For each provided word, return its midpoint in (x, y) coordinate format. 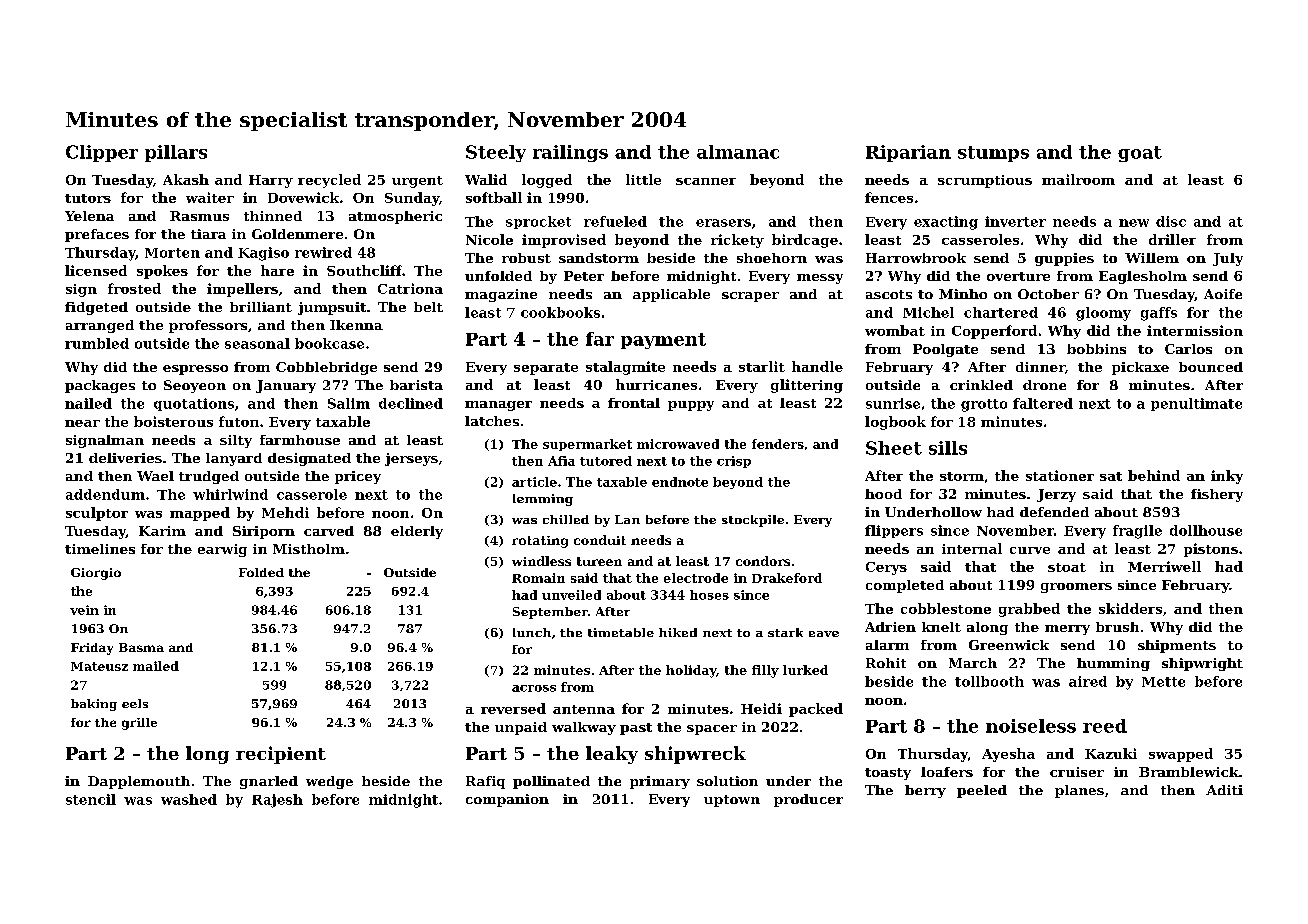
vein (84, 610)
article (534, 482)
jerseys (411, 459)
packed (816, 710)
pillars (176, 153)
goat (1140, 154)
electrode (696, 578)
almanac (738, 152)
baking (94, 705)
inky (1227, 477)
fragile (1137, 532)
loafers (947, 772)
